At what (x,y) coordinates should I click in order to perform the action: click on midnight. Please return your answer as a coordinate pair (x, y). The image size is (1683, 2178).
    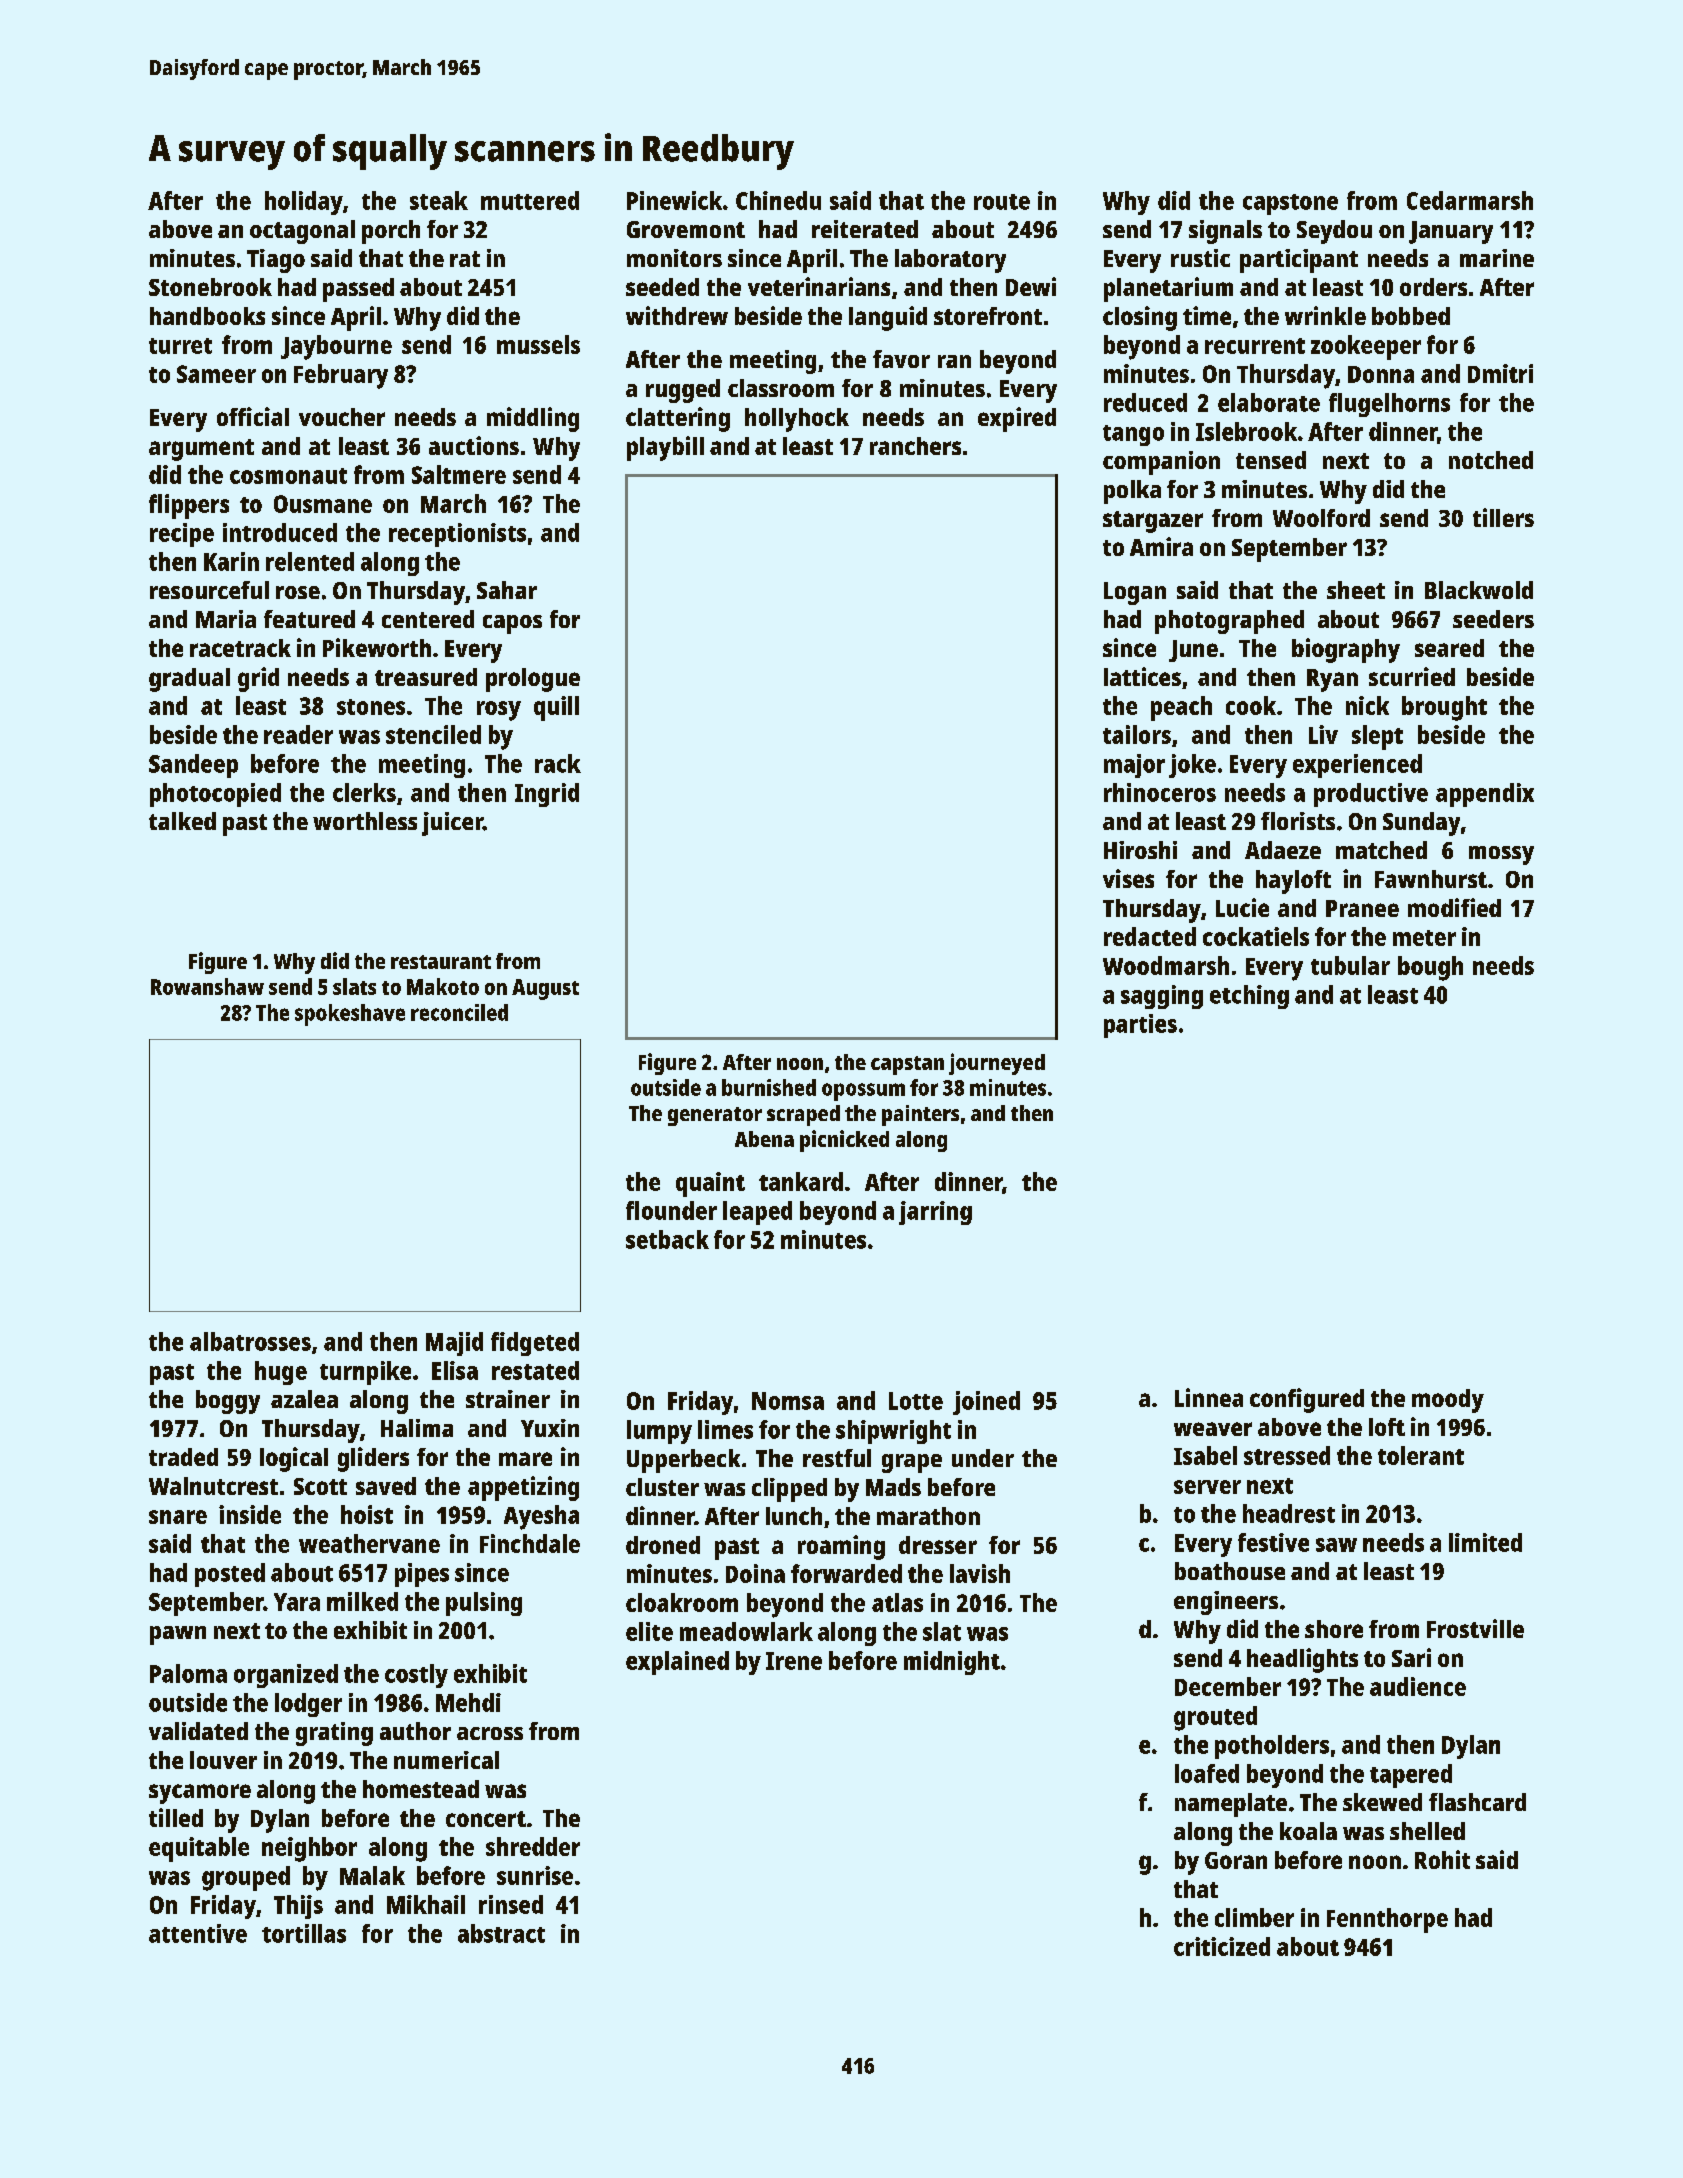
    Looking at the image, I should click on (952, 1663).
